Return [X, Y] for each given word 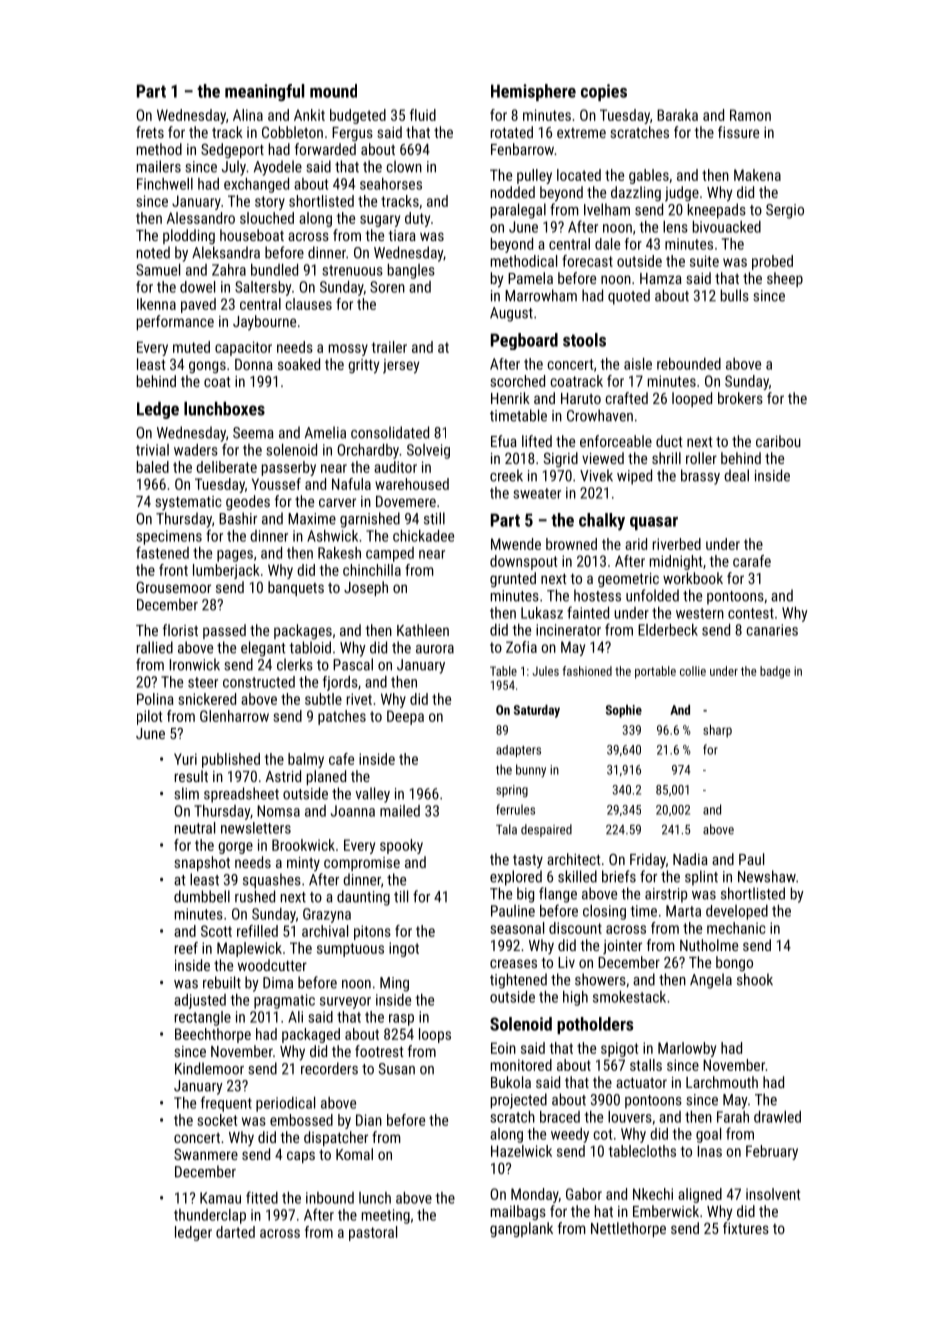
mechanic [736, 928]
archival [325, 931]
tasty [528, 861]
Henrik [510, 398]
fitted [262, 1197]
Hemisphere [533, 92]
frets [150, 132]
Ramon [750, 115]
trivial [152, 450]
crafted [626, 398]
